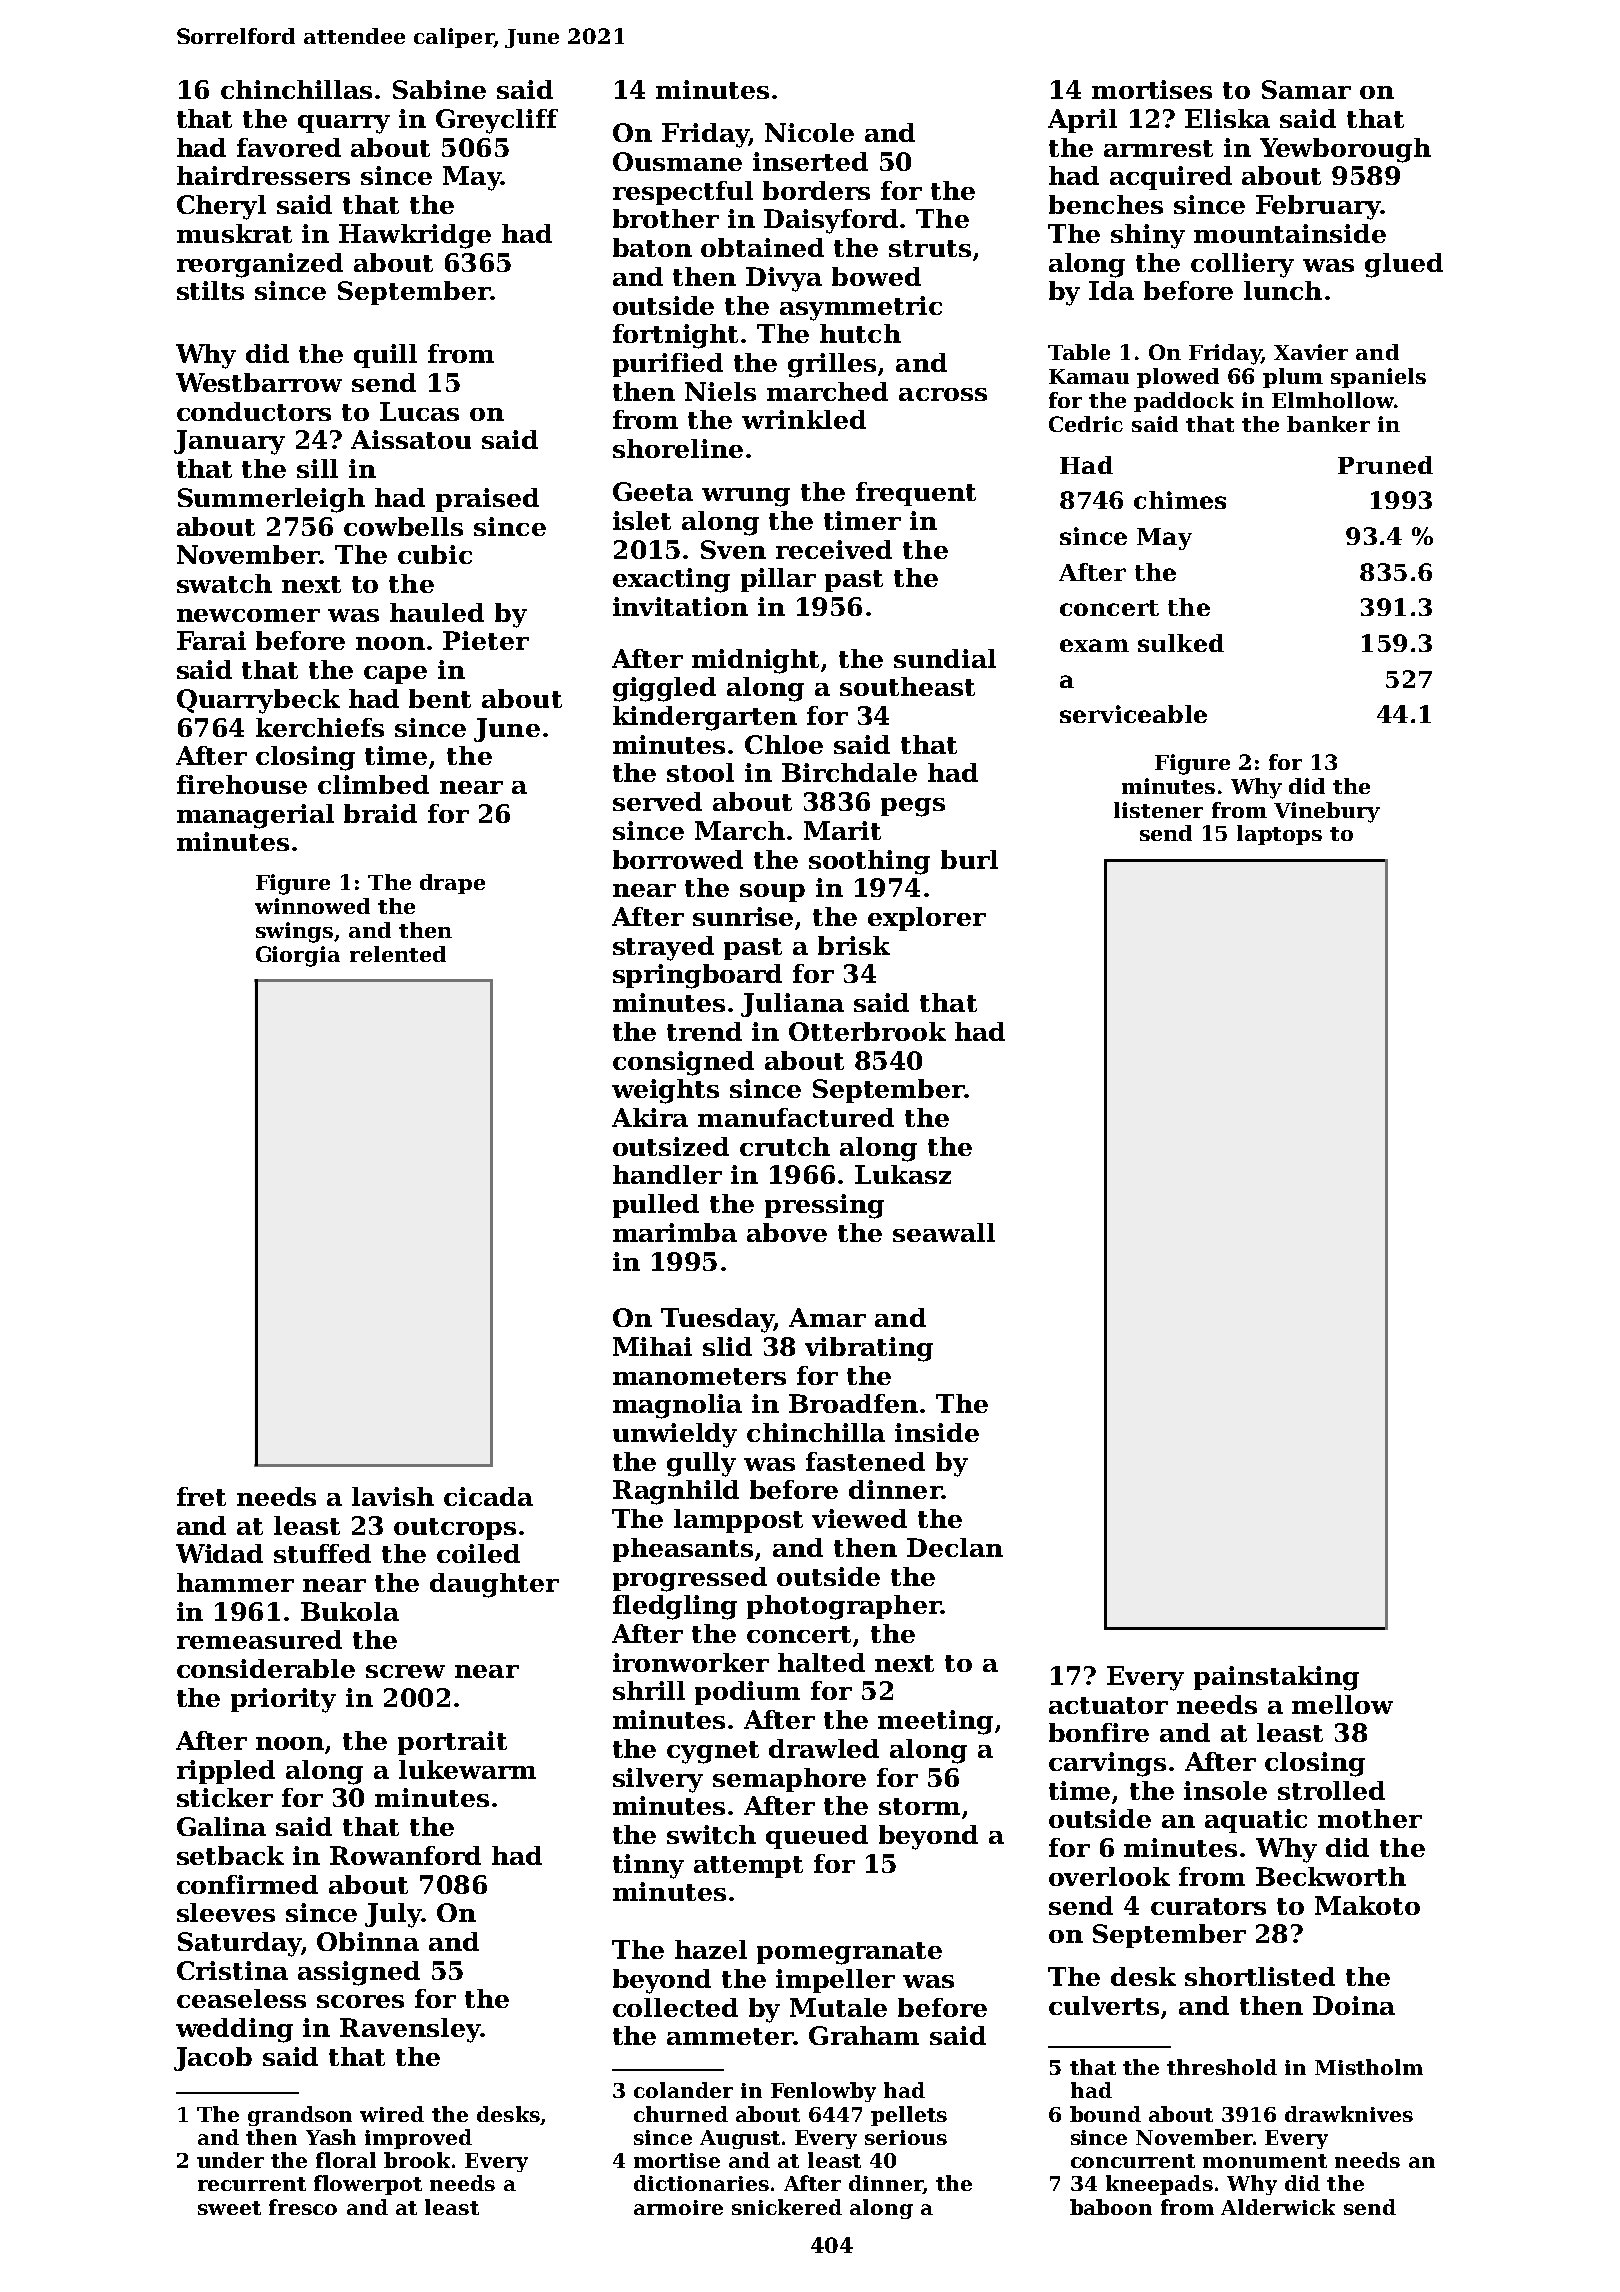 Image resolution: width=1620 pixels, height=2292 pixels. What do you see at coordinates (1385, 465) in the image?
I see `Pruned` at bounding box center [1385, 465].
